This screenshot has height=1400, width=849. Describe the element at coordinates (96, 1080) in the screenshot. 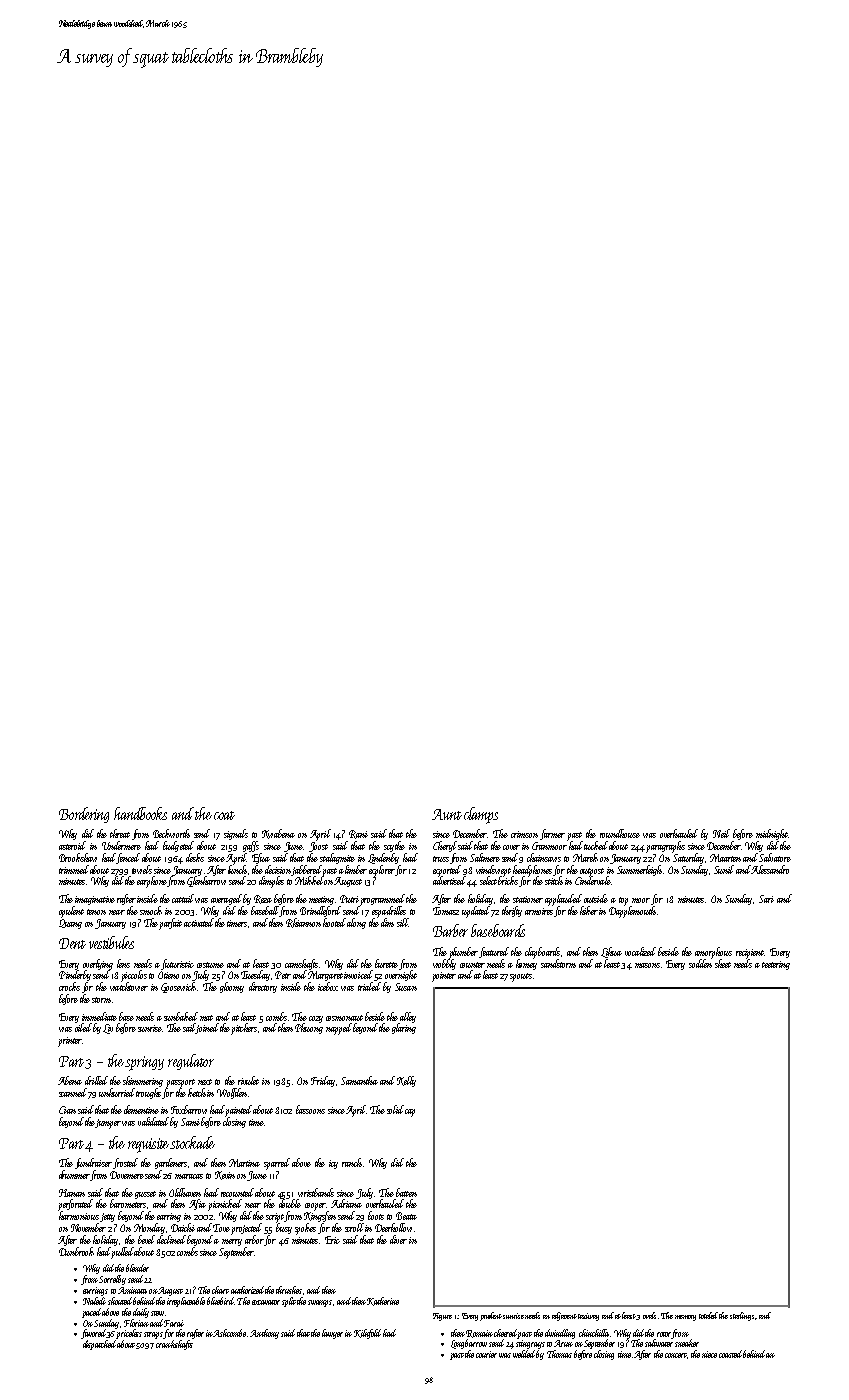

I see `drilled` at that location.
